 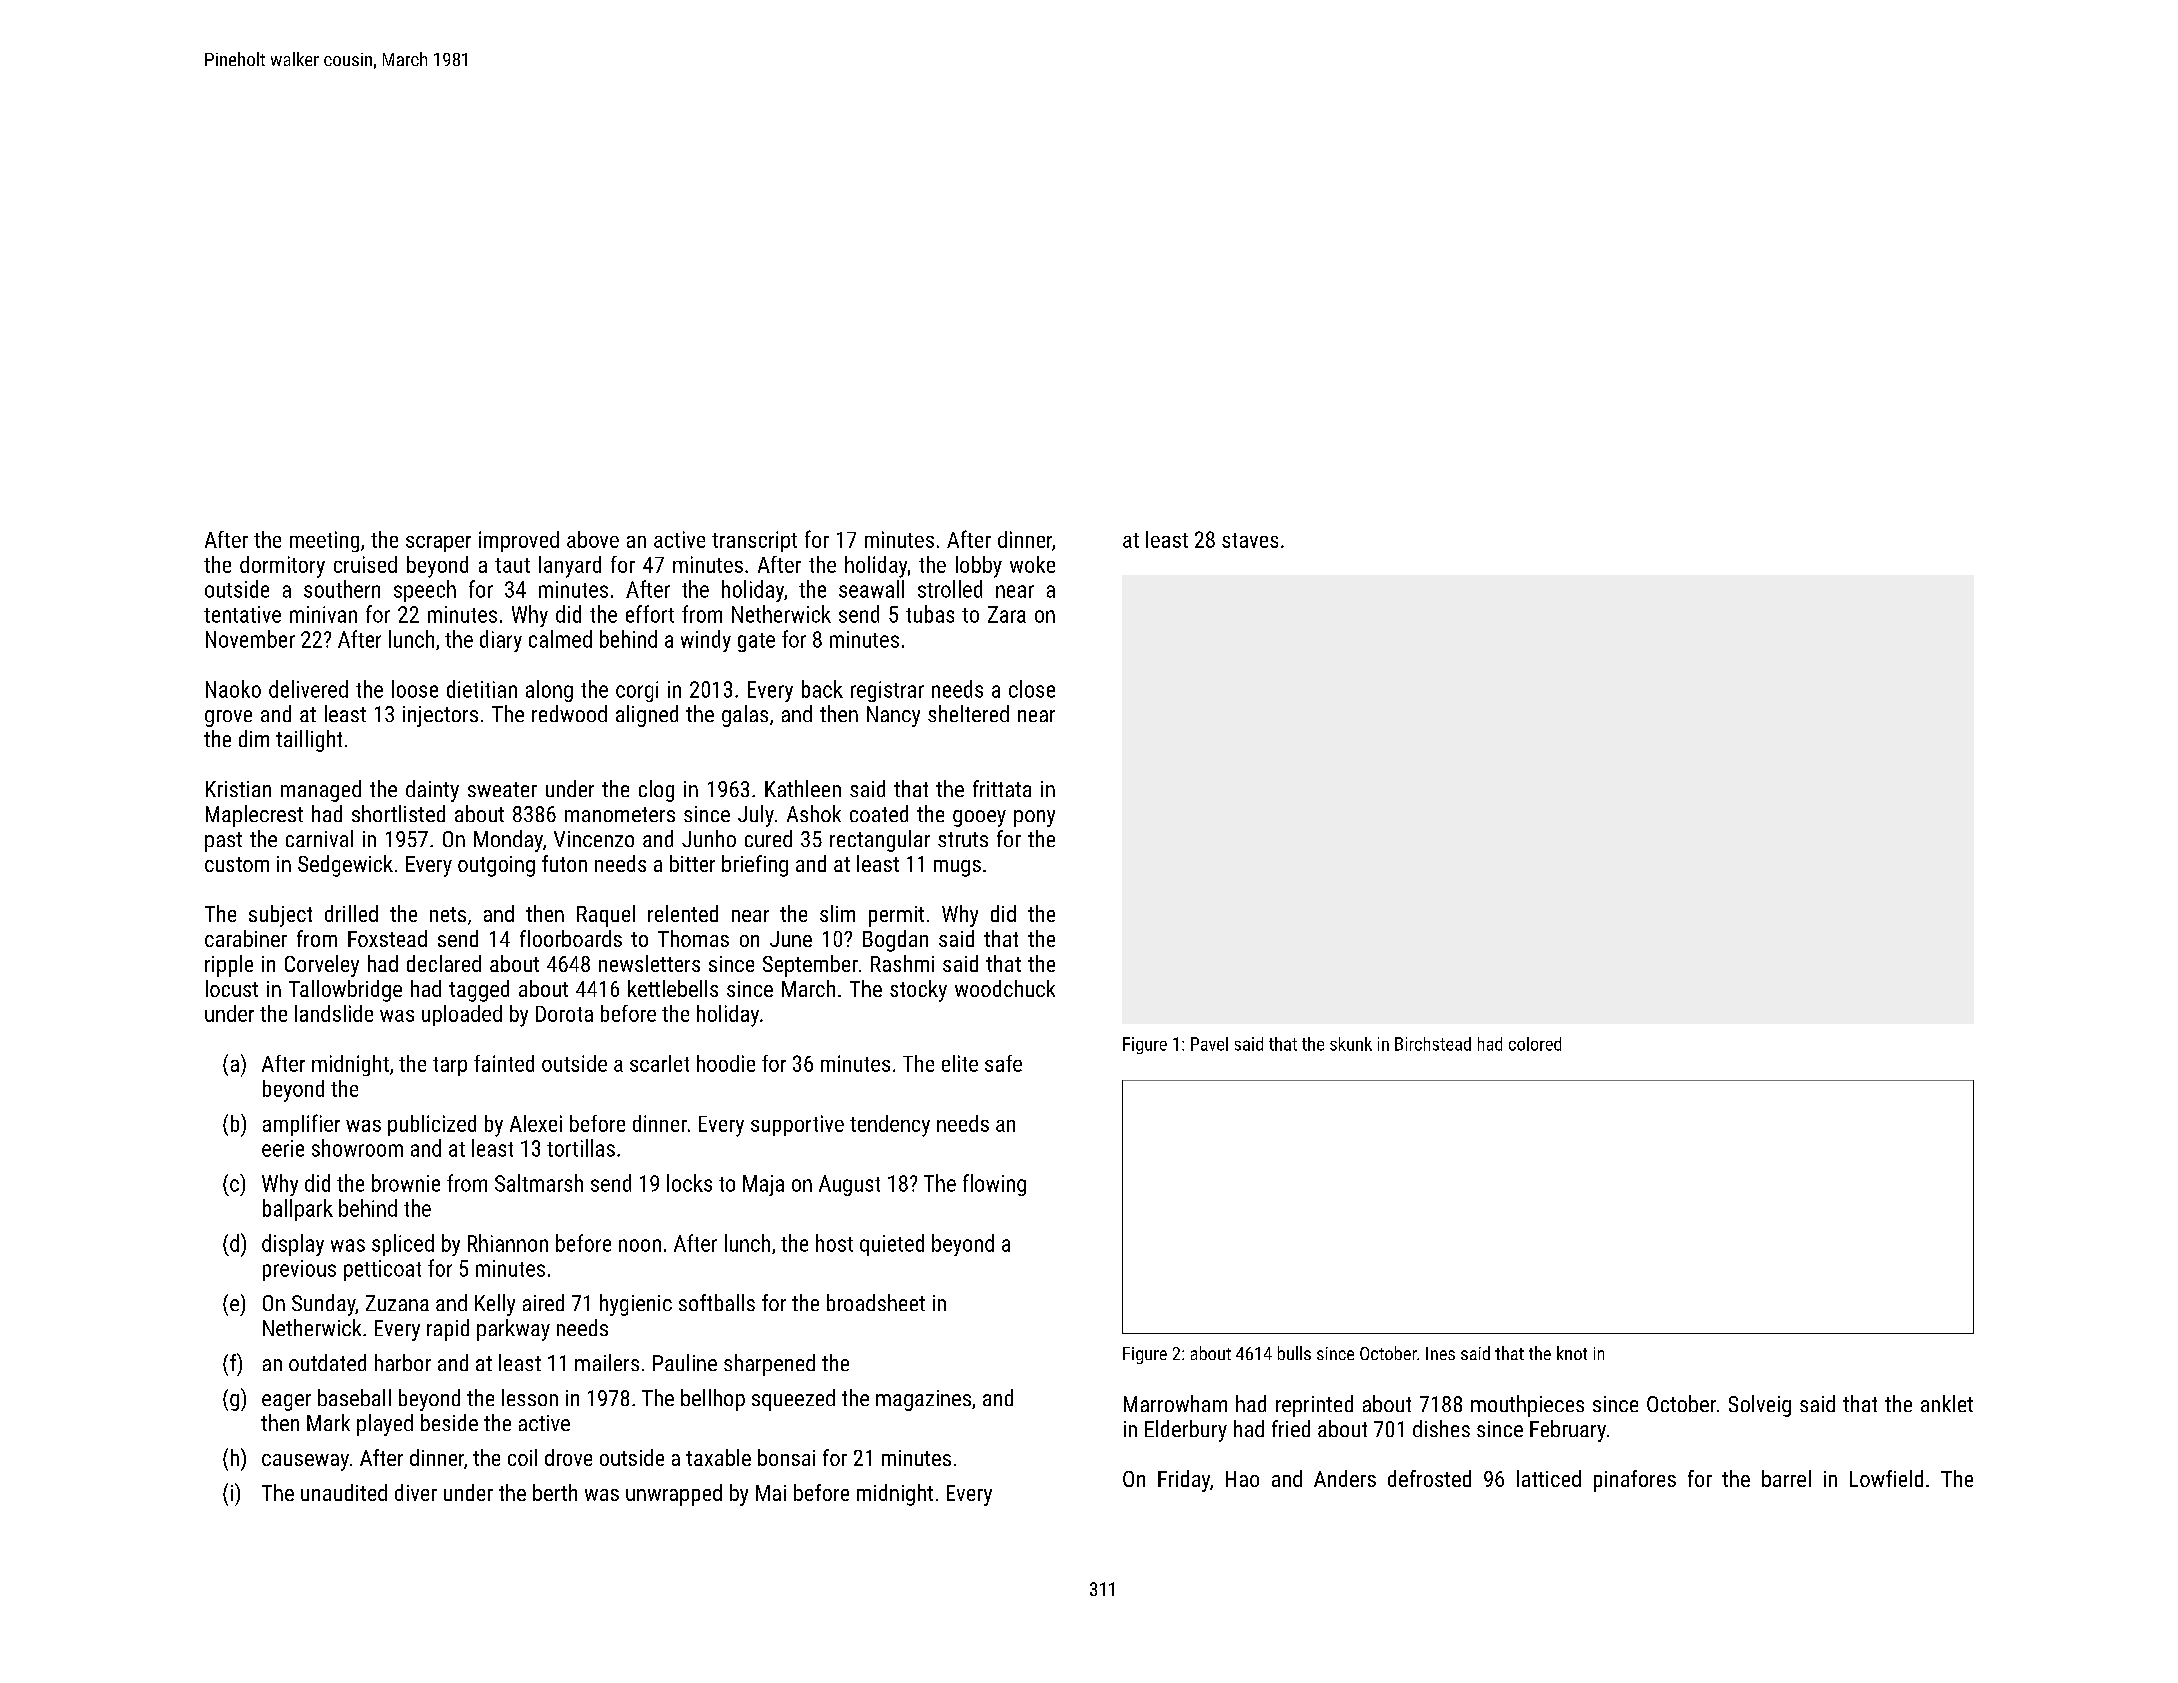 What do you see at coordinates (555, 1492) in the image?
I see `berth` at bounding box center [555, 1492].
